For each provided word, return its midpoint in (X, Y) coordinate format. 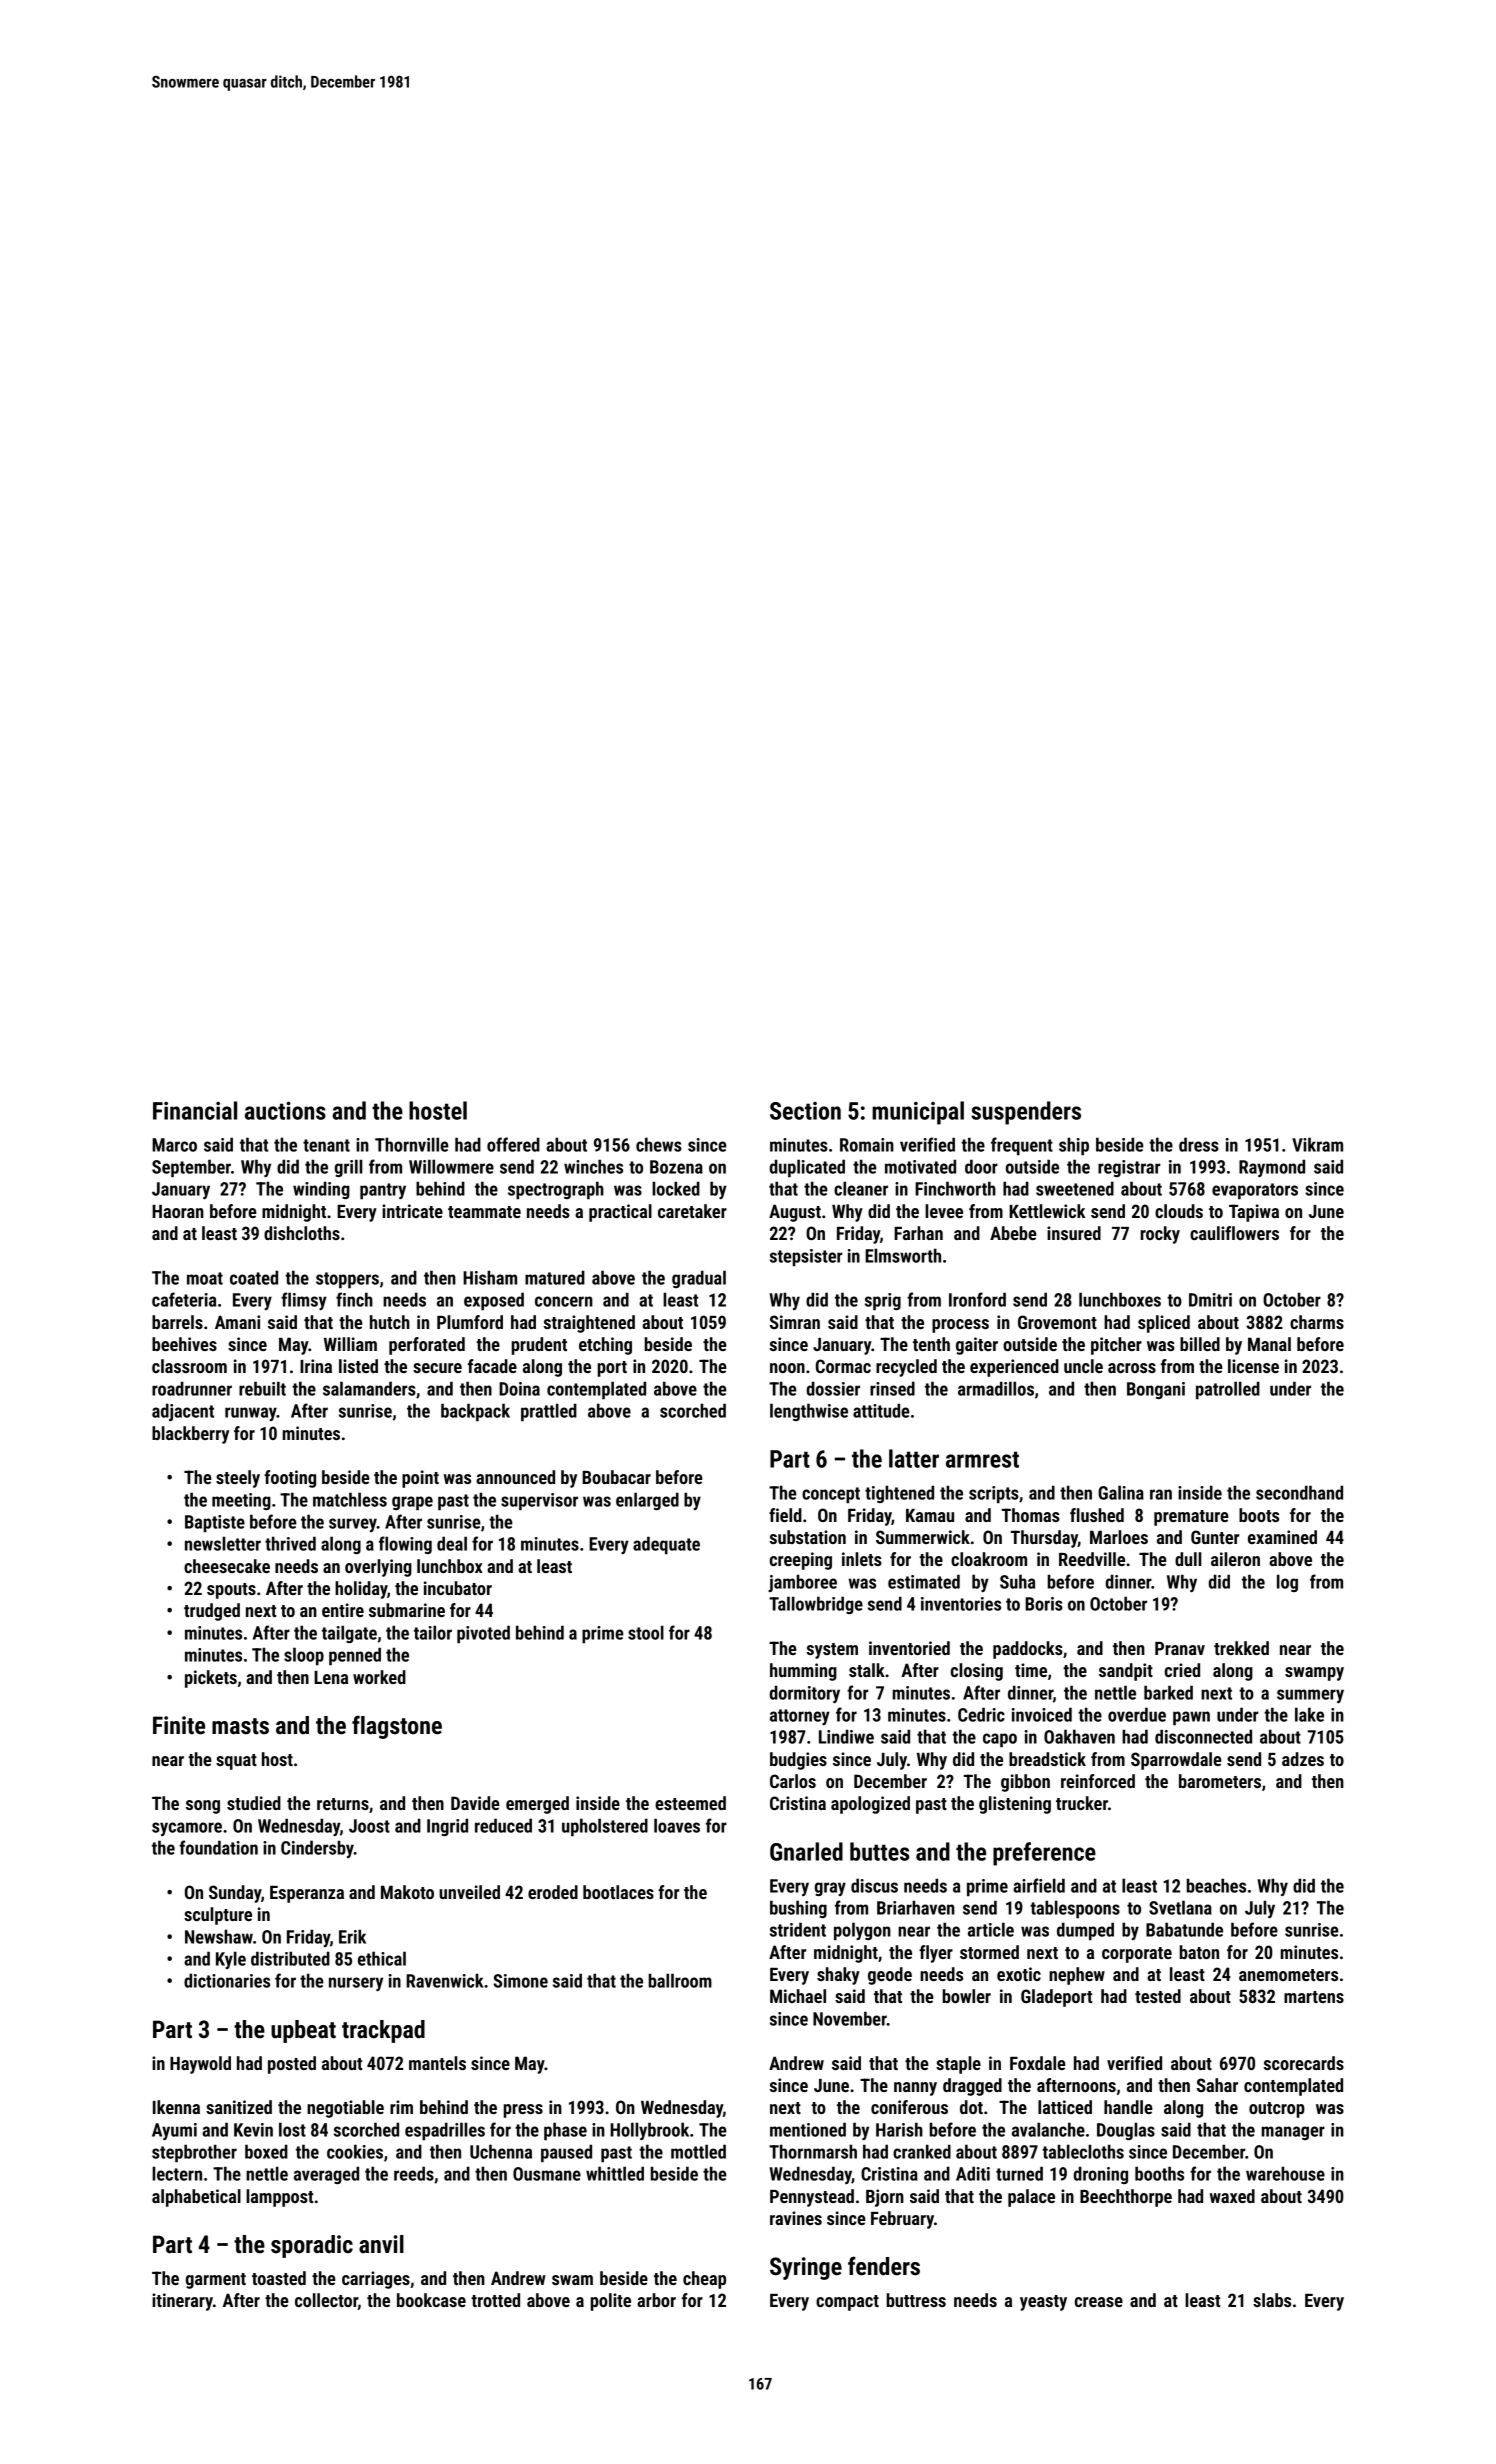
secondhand (1299, 1492)
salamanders (369, 1388)
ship (1074, 1146)
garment (216, 2281)
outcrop (1277, 2110)
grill (348, 1168)
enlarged (647, 1501)
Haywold (200, 2065)
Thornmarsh (813, 2151)
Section (805, 1111)
